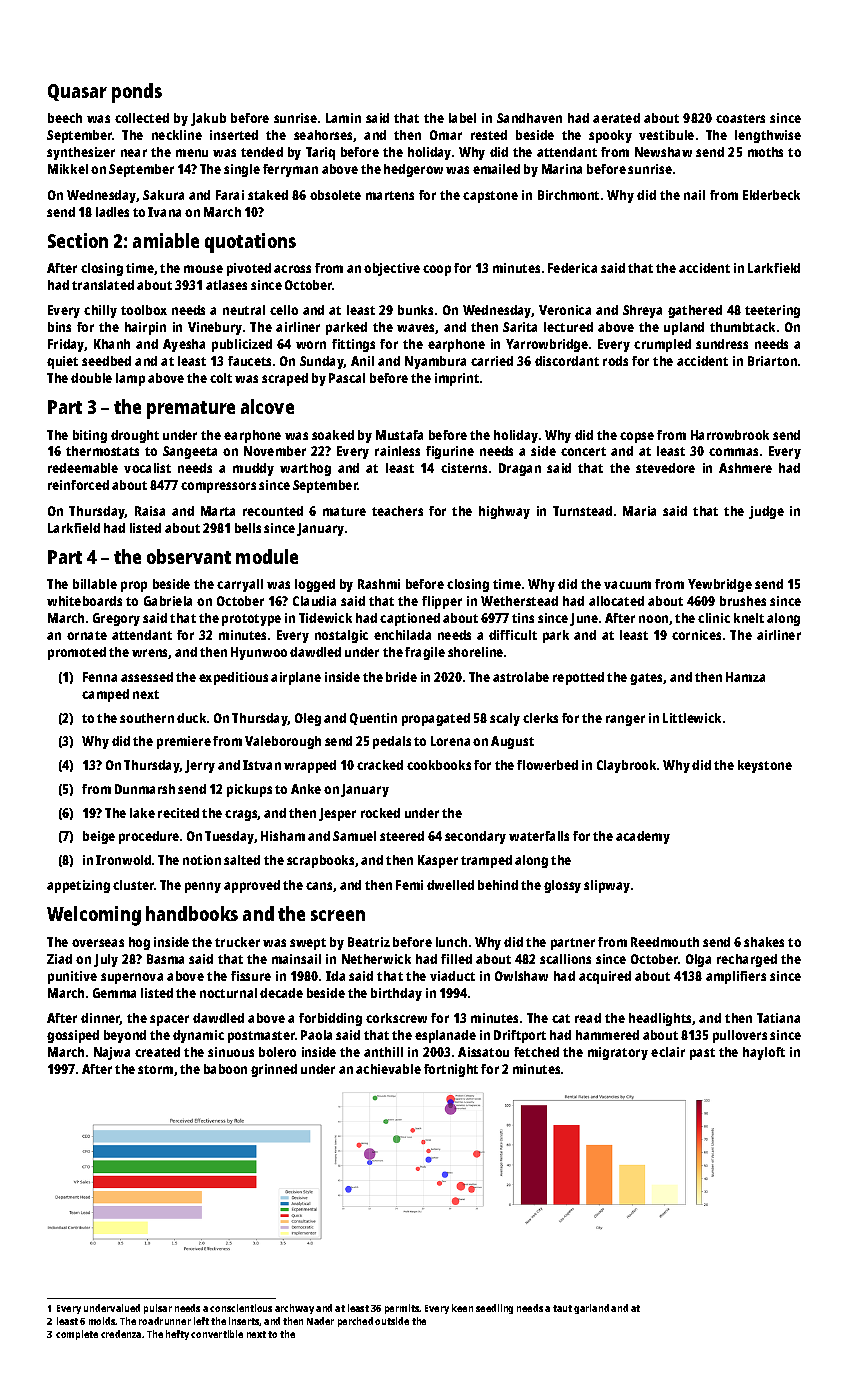 This screenshot has height=1400, width=849. I want to click on objective, so click(392, 269).
